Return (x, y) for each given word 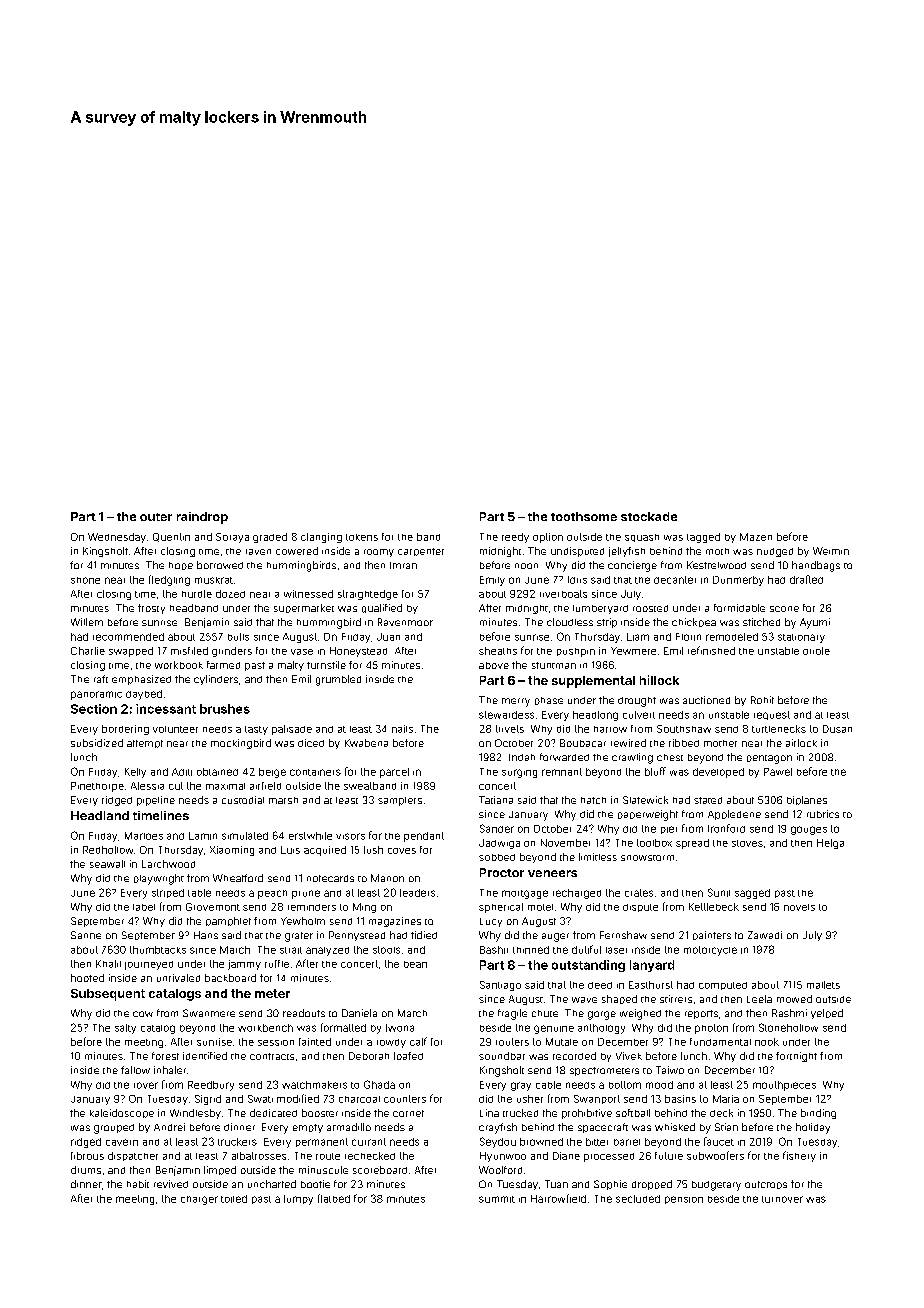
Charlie (88, 651)
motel (540, 907)
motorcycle (710, 951)
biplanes (807, 800)
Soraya (232, 538)
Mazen (756, 537)
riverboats (563, 594)
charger (199, 1200)
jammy (244, 965)
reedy (515, 538)
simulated (245, 836)
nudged (775, 552)
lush (373, 850)
